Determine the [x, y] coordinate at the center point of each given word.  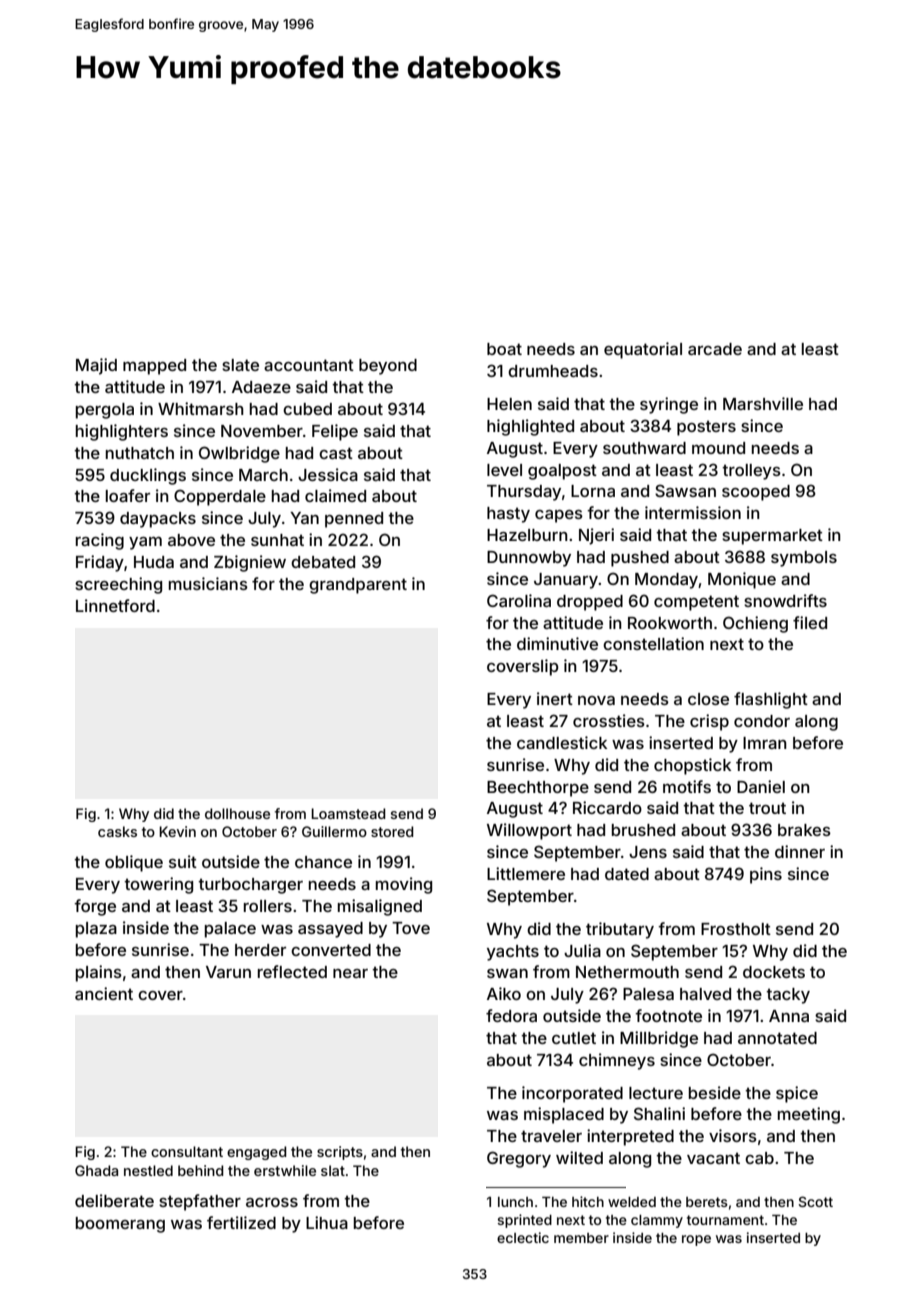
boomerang [120, 1225]
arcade [715, 349]
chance [323, 862]
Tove [411, 928]
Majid [96, 366]
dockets [774, 972]
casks [117, 831]
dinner [800, 851]
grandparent [358, 586]
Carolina [519, 600]
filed [810, 622]
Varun [228, 972]
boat [504, 349]
